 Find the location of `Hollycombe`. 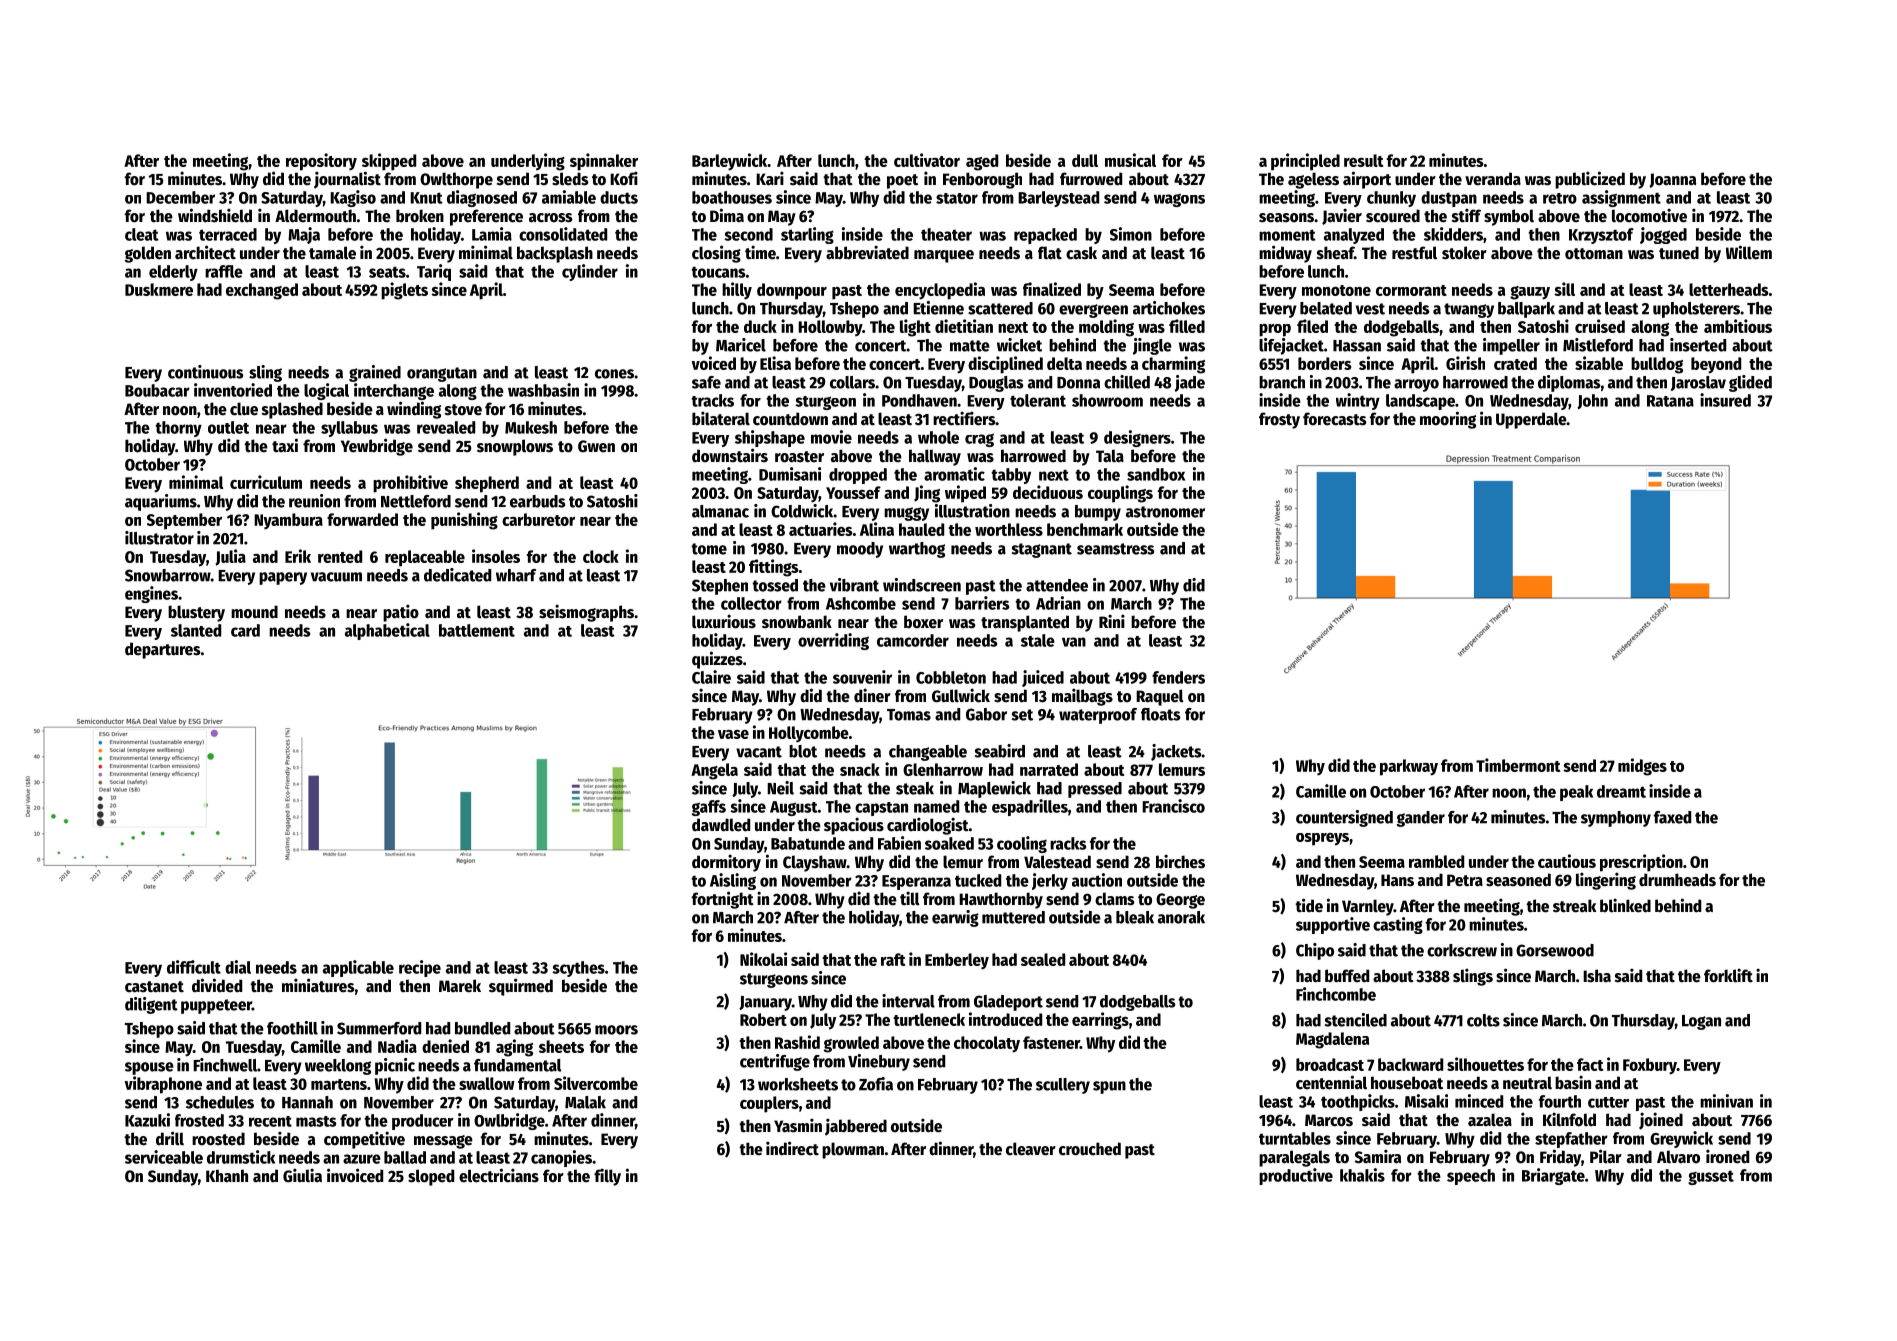

Hollycombe is located at coordinates (809, 734).
